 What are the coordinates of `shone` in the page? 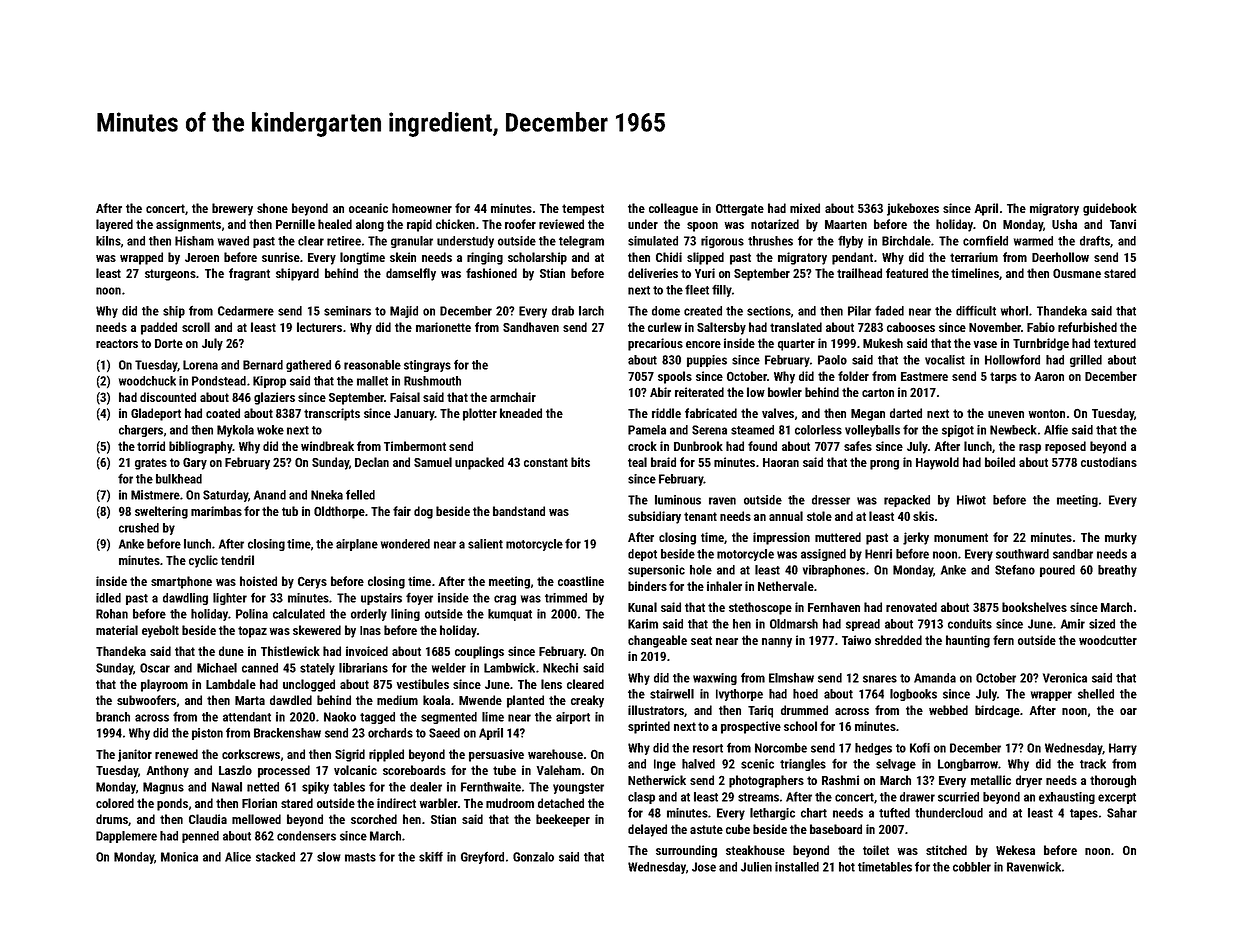 It's located at (272, 208).
